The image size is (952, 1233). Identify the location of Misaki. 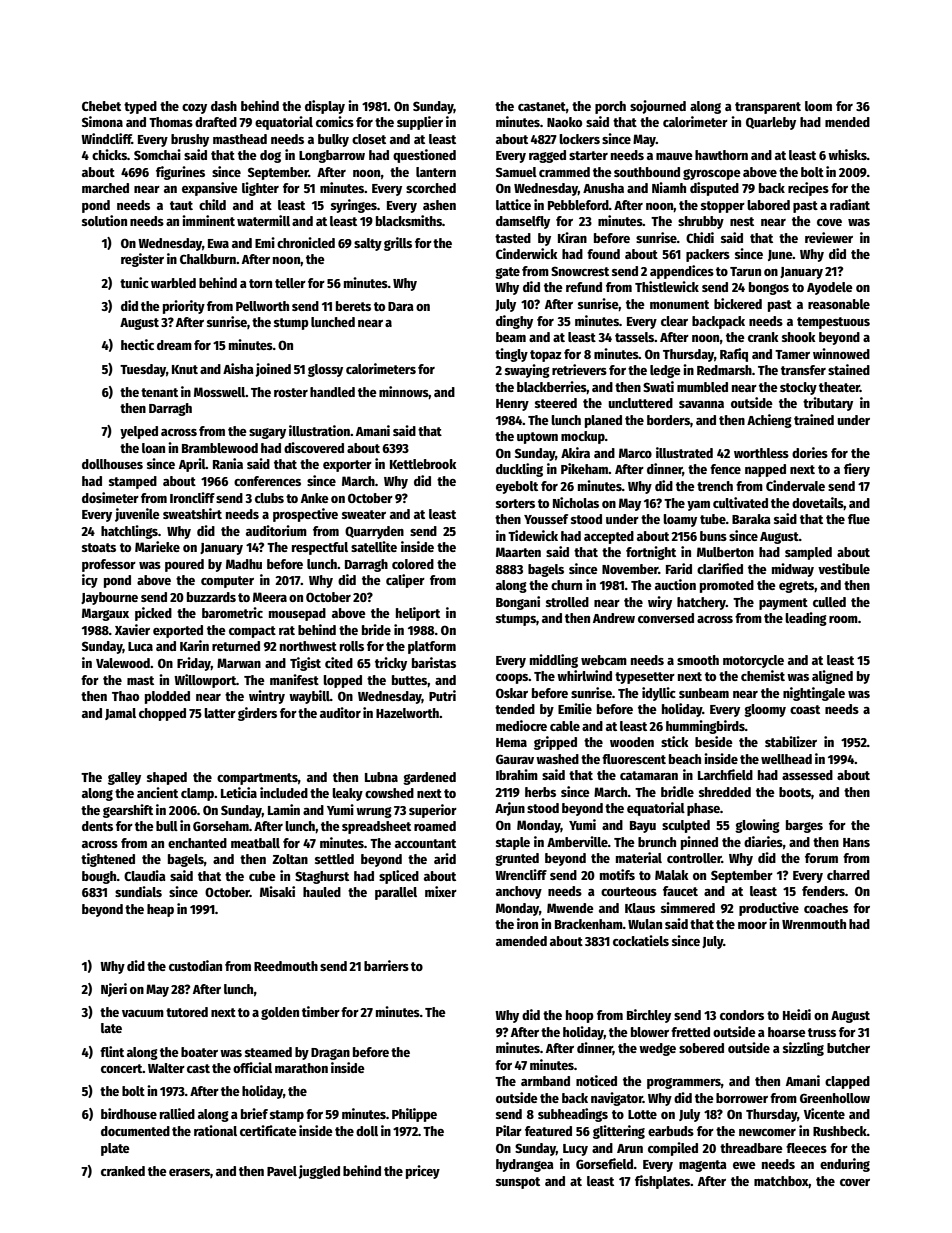
(277, 891).
